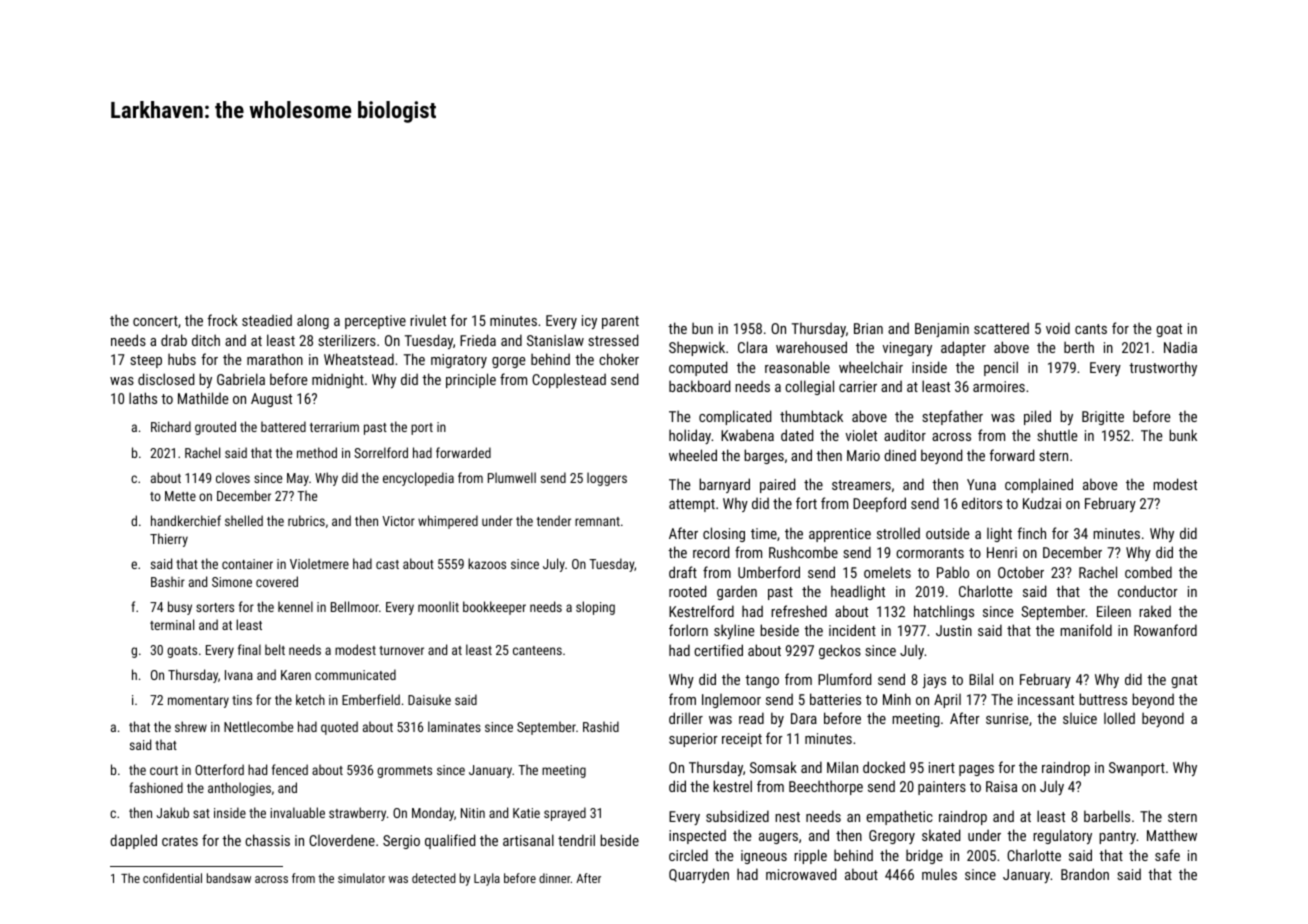 This page has height=924, width=1308. I want to click on momentary, so click(198, 702).
